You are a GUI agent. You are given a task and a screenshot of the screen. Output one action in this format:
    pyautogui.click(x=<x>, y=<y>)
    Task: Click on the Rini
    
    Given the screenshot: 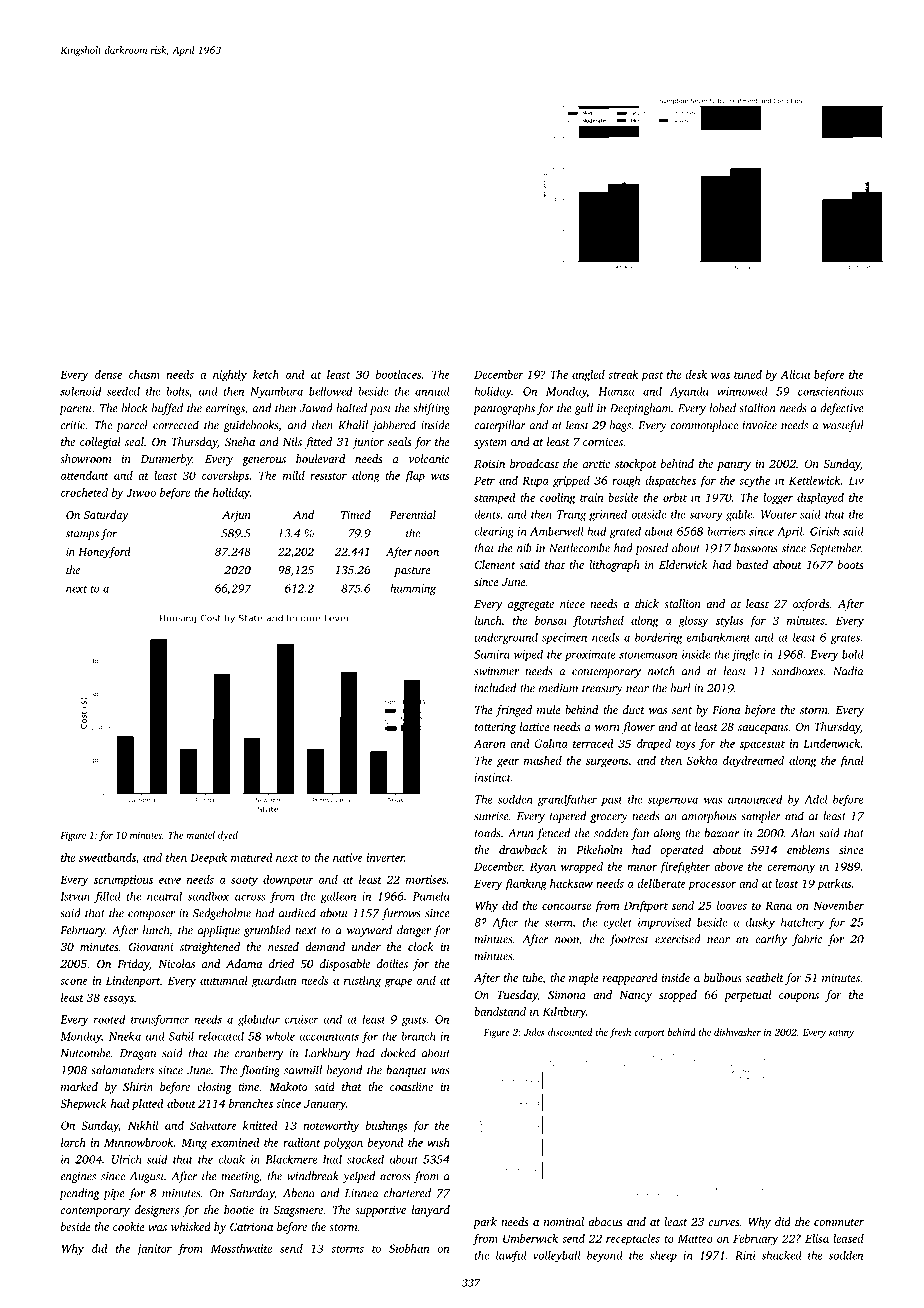 What is the action you would take?
    pyautogui.click(x=745, y=1255)
